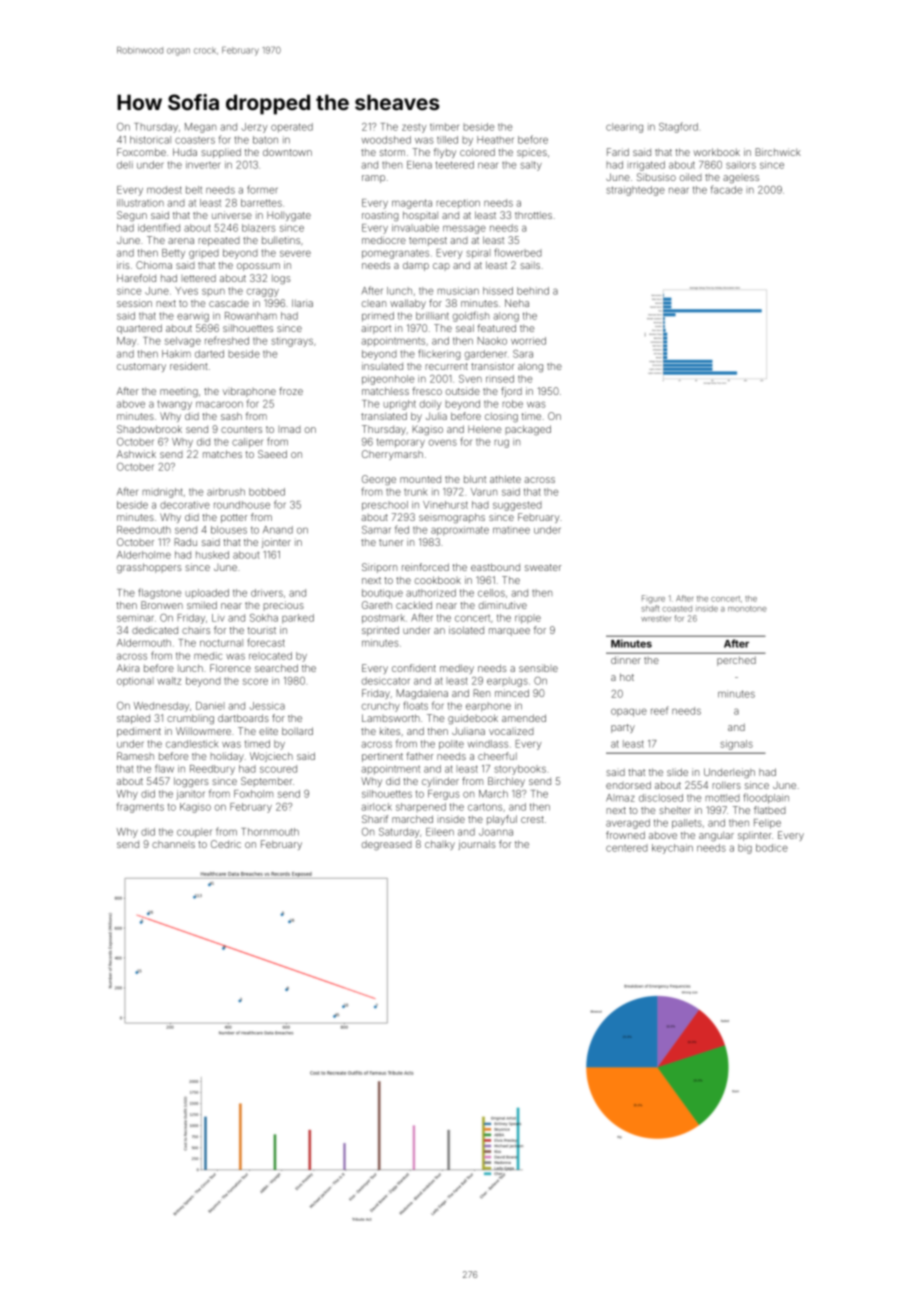 The height and width of the document is (1308, 924). What do you see at coordinates (281, 240) in the document?
I see `bulletins` at bounding box center [281, 240].
